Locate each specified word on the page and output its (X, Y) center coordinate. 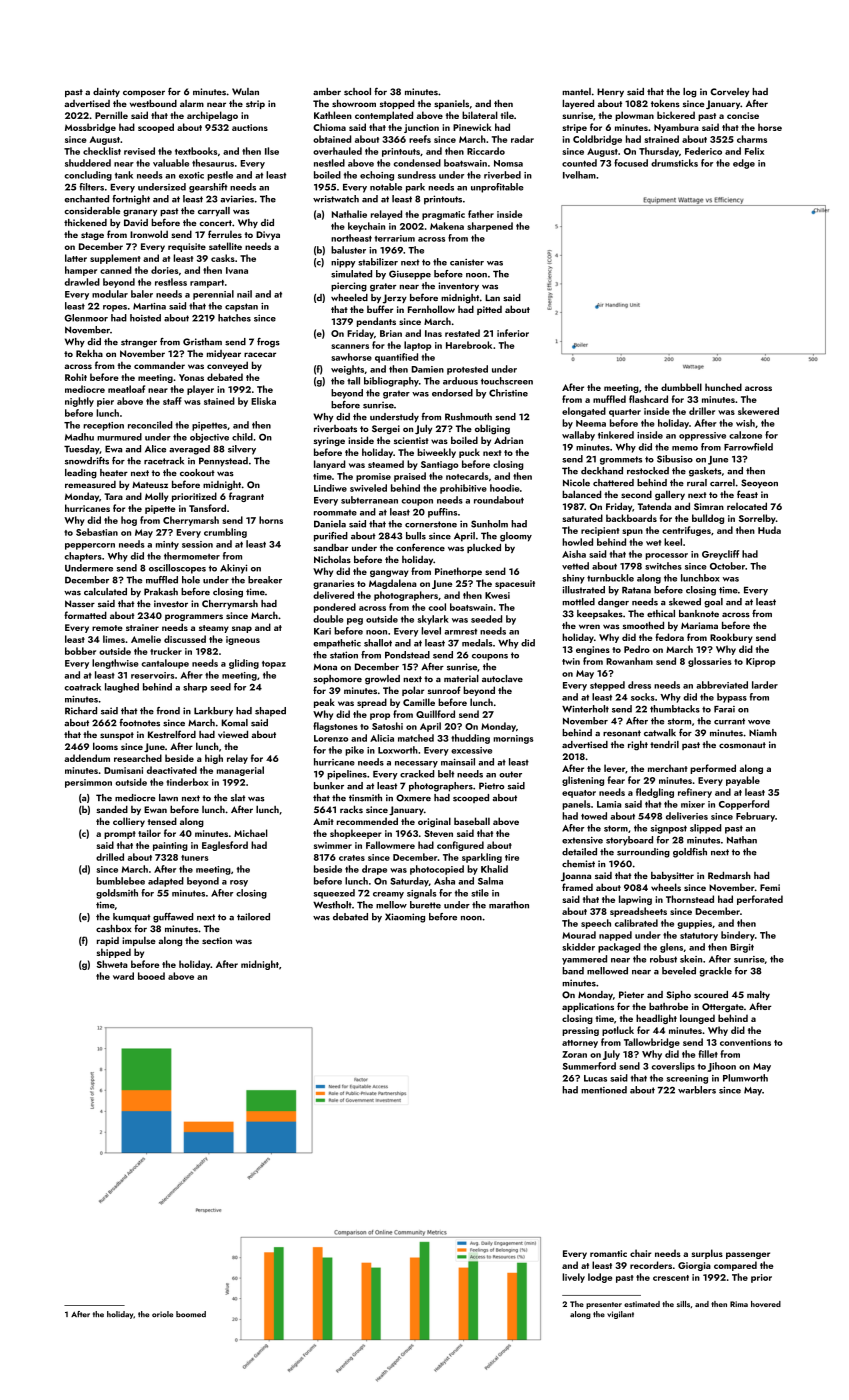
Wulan (245, 91)
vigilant (620, 1315)
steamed (386, 464)
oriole (162, 1314)
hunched (723, 387)
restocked (648, 471)
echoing (377, 176)
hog (129, 521)
